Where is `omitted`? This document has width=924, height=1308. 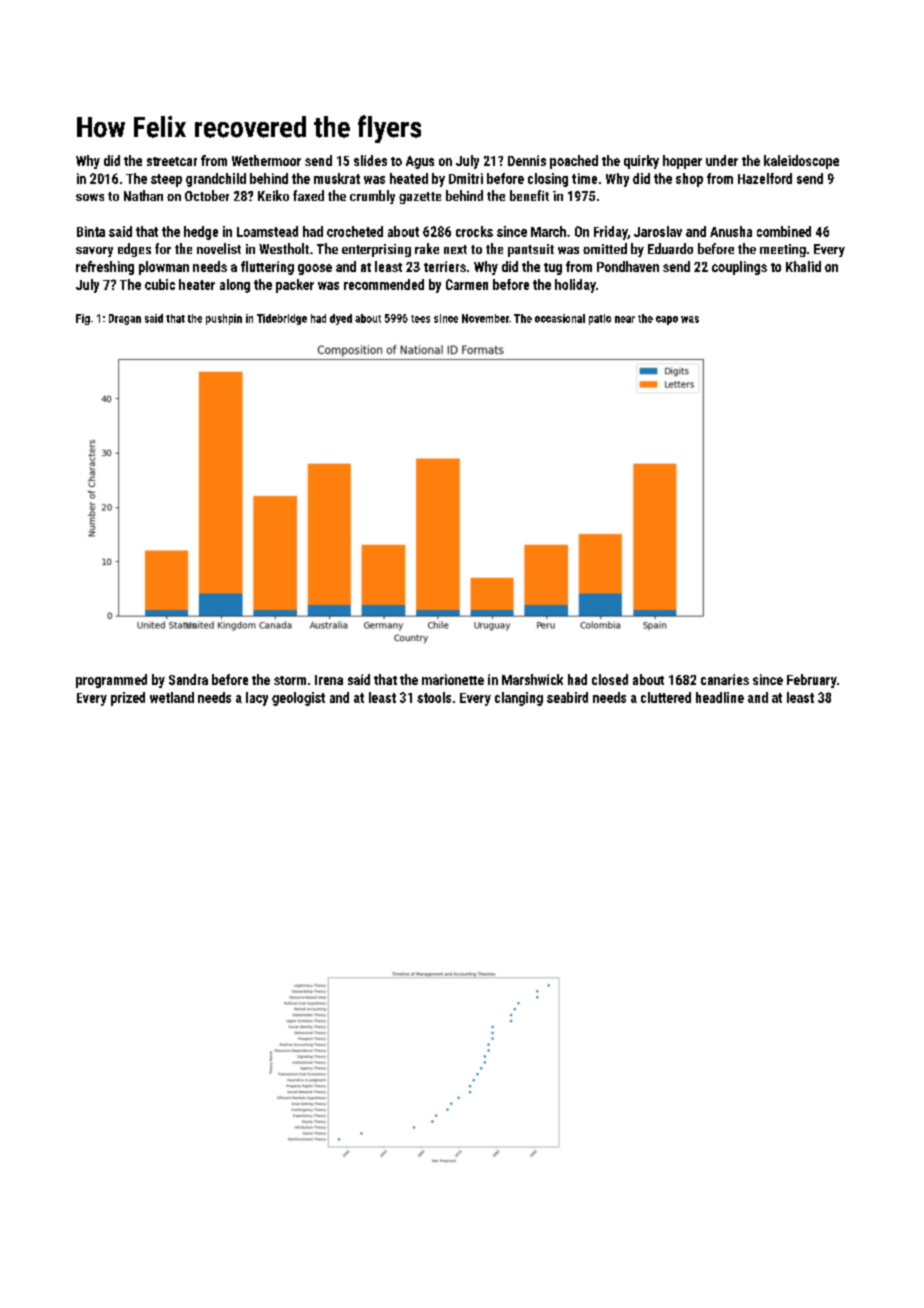
omitted is located at coordinates (605, 248).
